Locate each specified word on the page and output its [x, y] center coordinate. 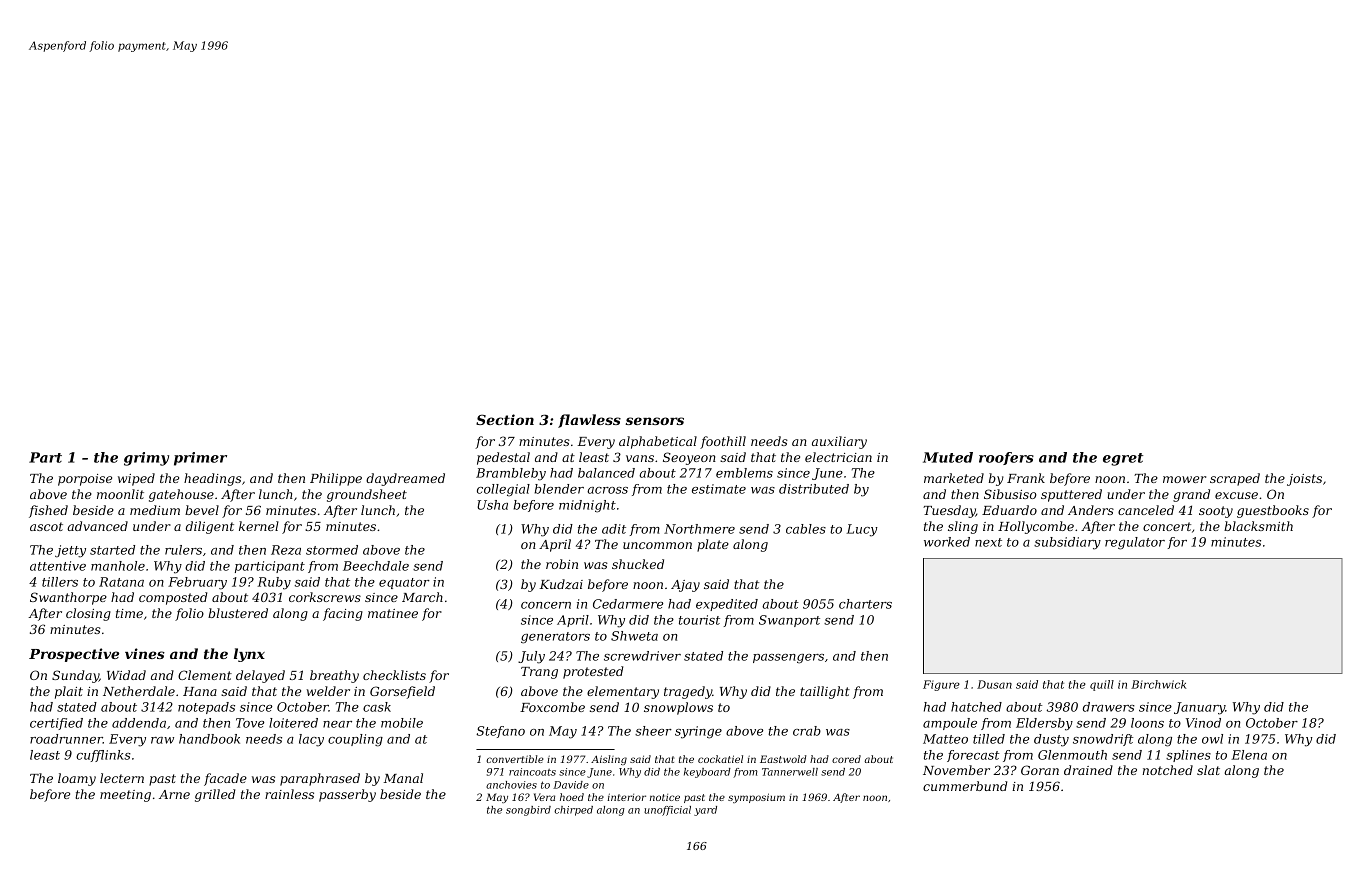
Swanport [789, 621]
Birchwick [1158, 684]
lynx [249, 655]
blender [559, 489]
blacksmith [1258, 526]
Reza [286, 550]
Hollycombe [1036, 527]
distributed [814, 489]
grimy [146, 459]
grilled [215, 795]
